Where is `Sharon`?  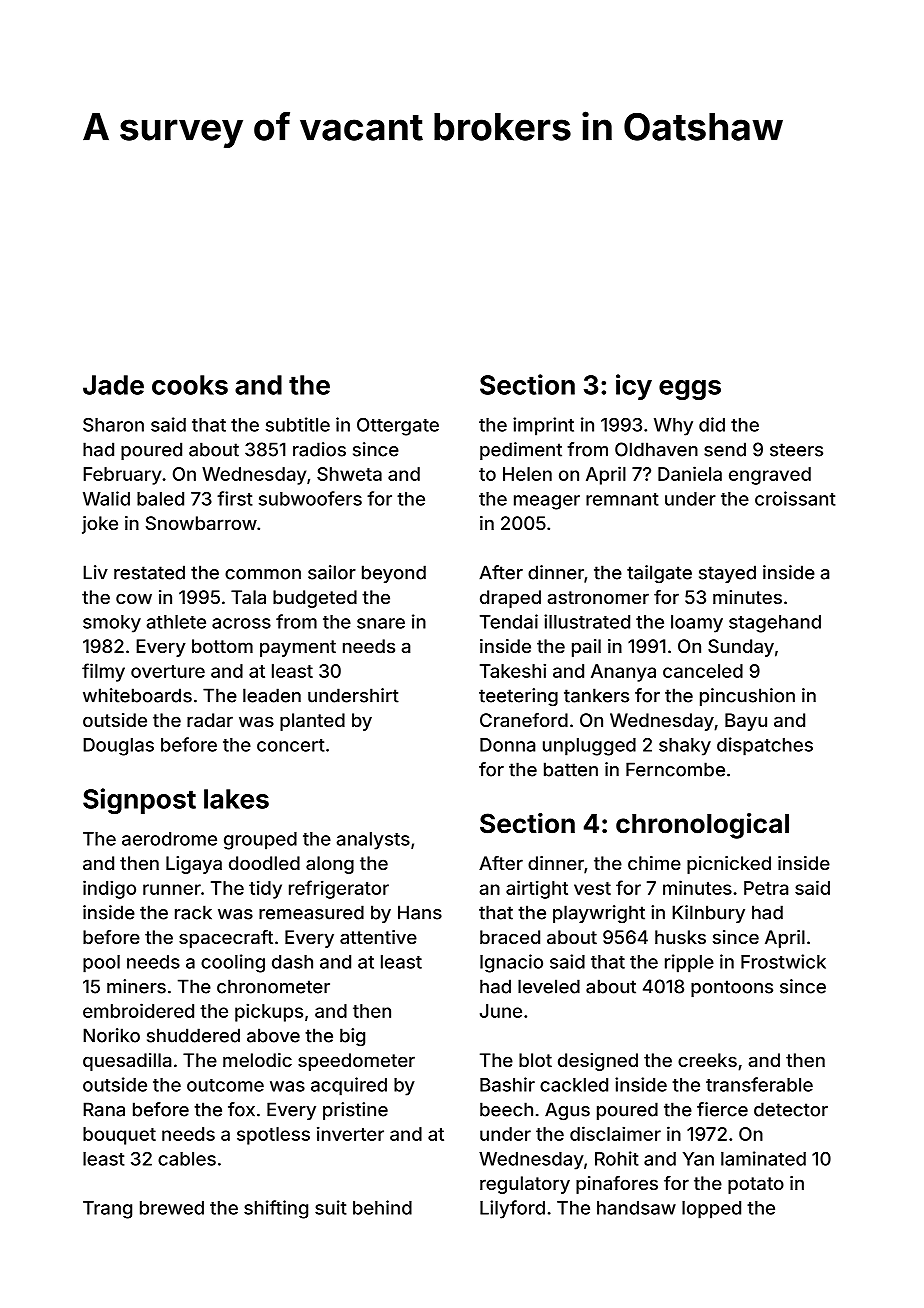 Sharon is located at coordinates (113, 425).
